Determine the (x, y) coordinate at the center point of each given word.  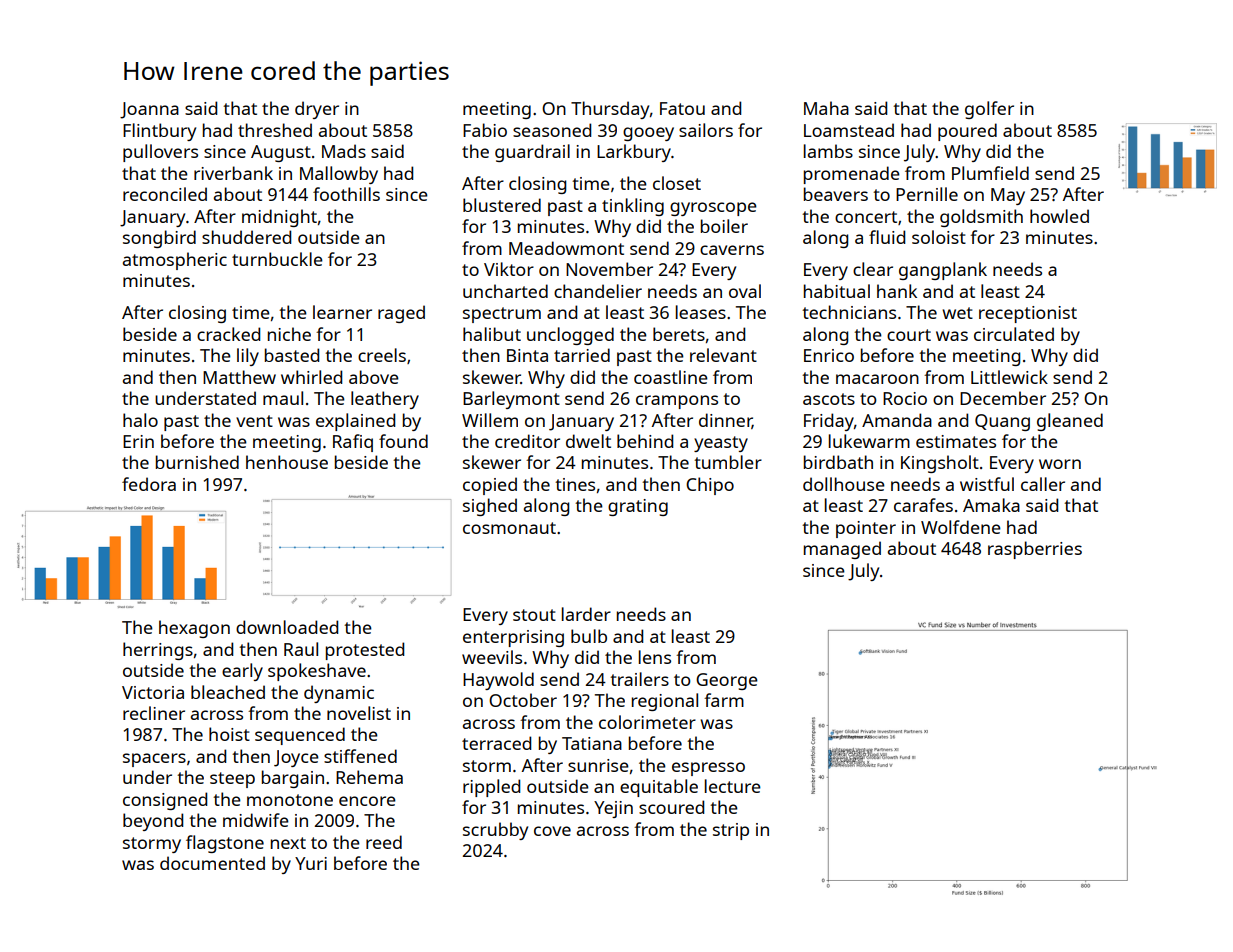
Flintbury (159, 132)
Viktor (509, 269)
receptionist (1028, 314)
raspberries (1035, 550)
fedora (149, 484)
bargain (293, 779)
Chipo (710, 486)
